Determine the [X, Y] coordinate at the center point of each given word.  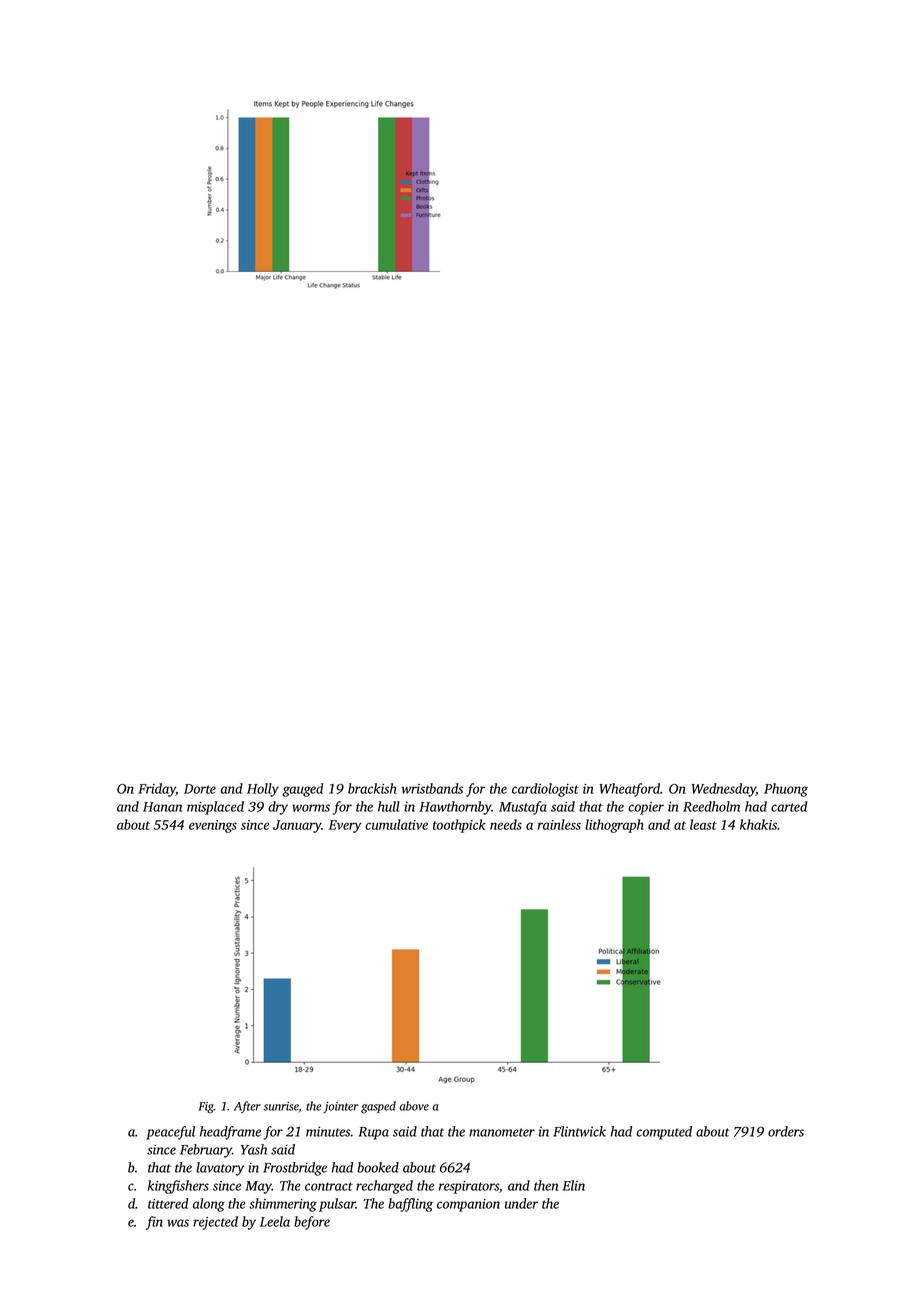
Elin [573, 1185]
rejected [215, 1223]
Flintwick [579, 1131]
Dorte [200, 789]
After [247, 1107]
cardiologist [545, 790]
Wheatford [629, 790]
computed [664, 1133]
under [521, 1203]
